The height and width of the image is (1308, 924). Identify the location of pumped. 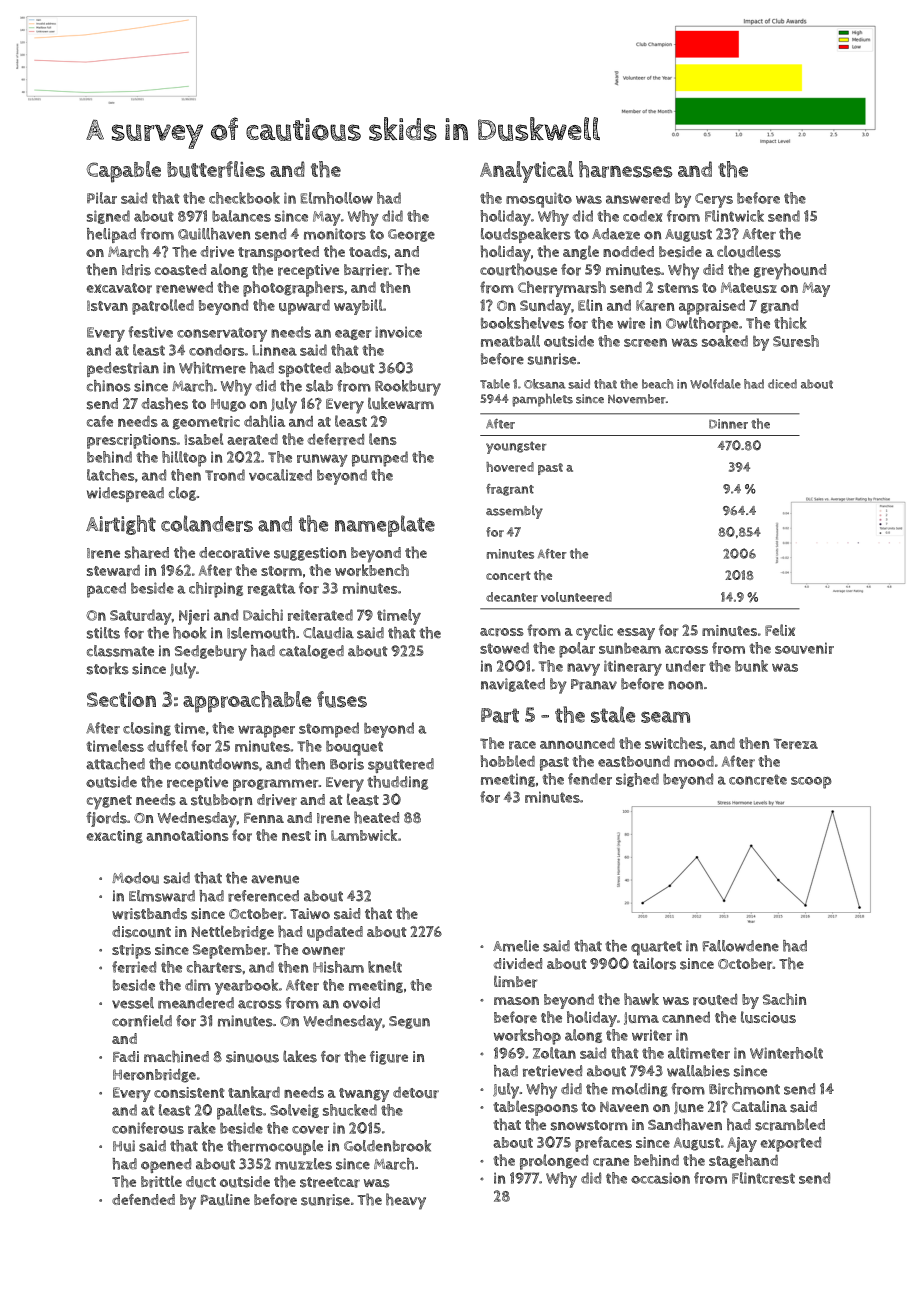
(380, 459).
